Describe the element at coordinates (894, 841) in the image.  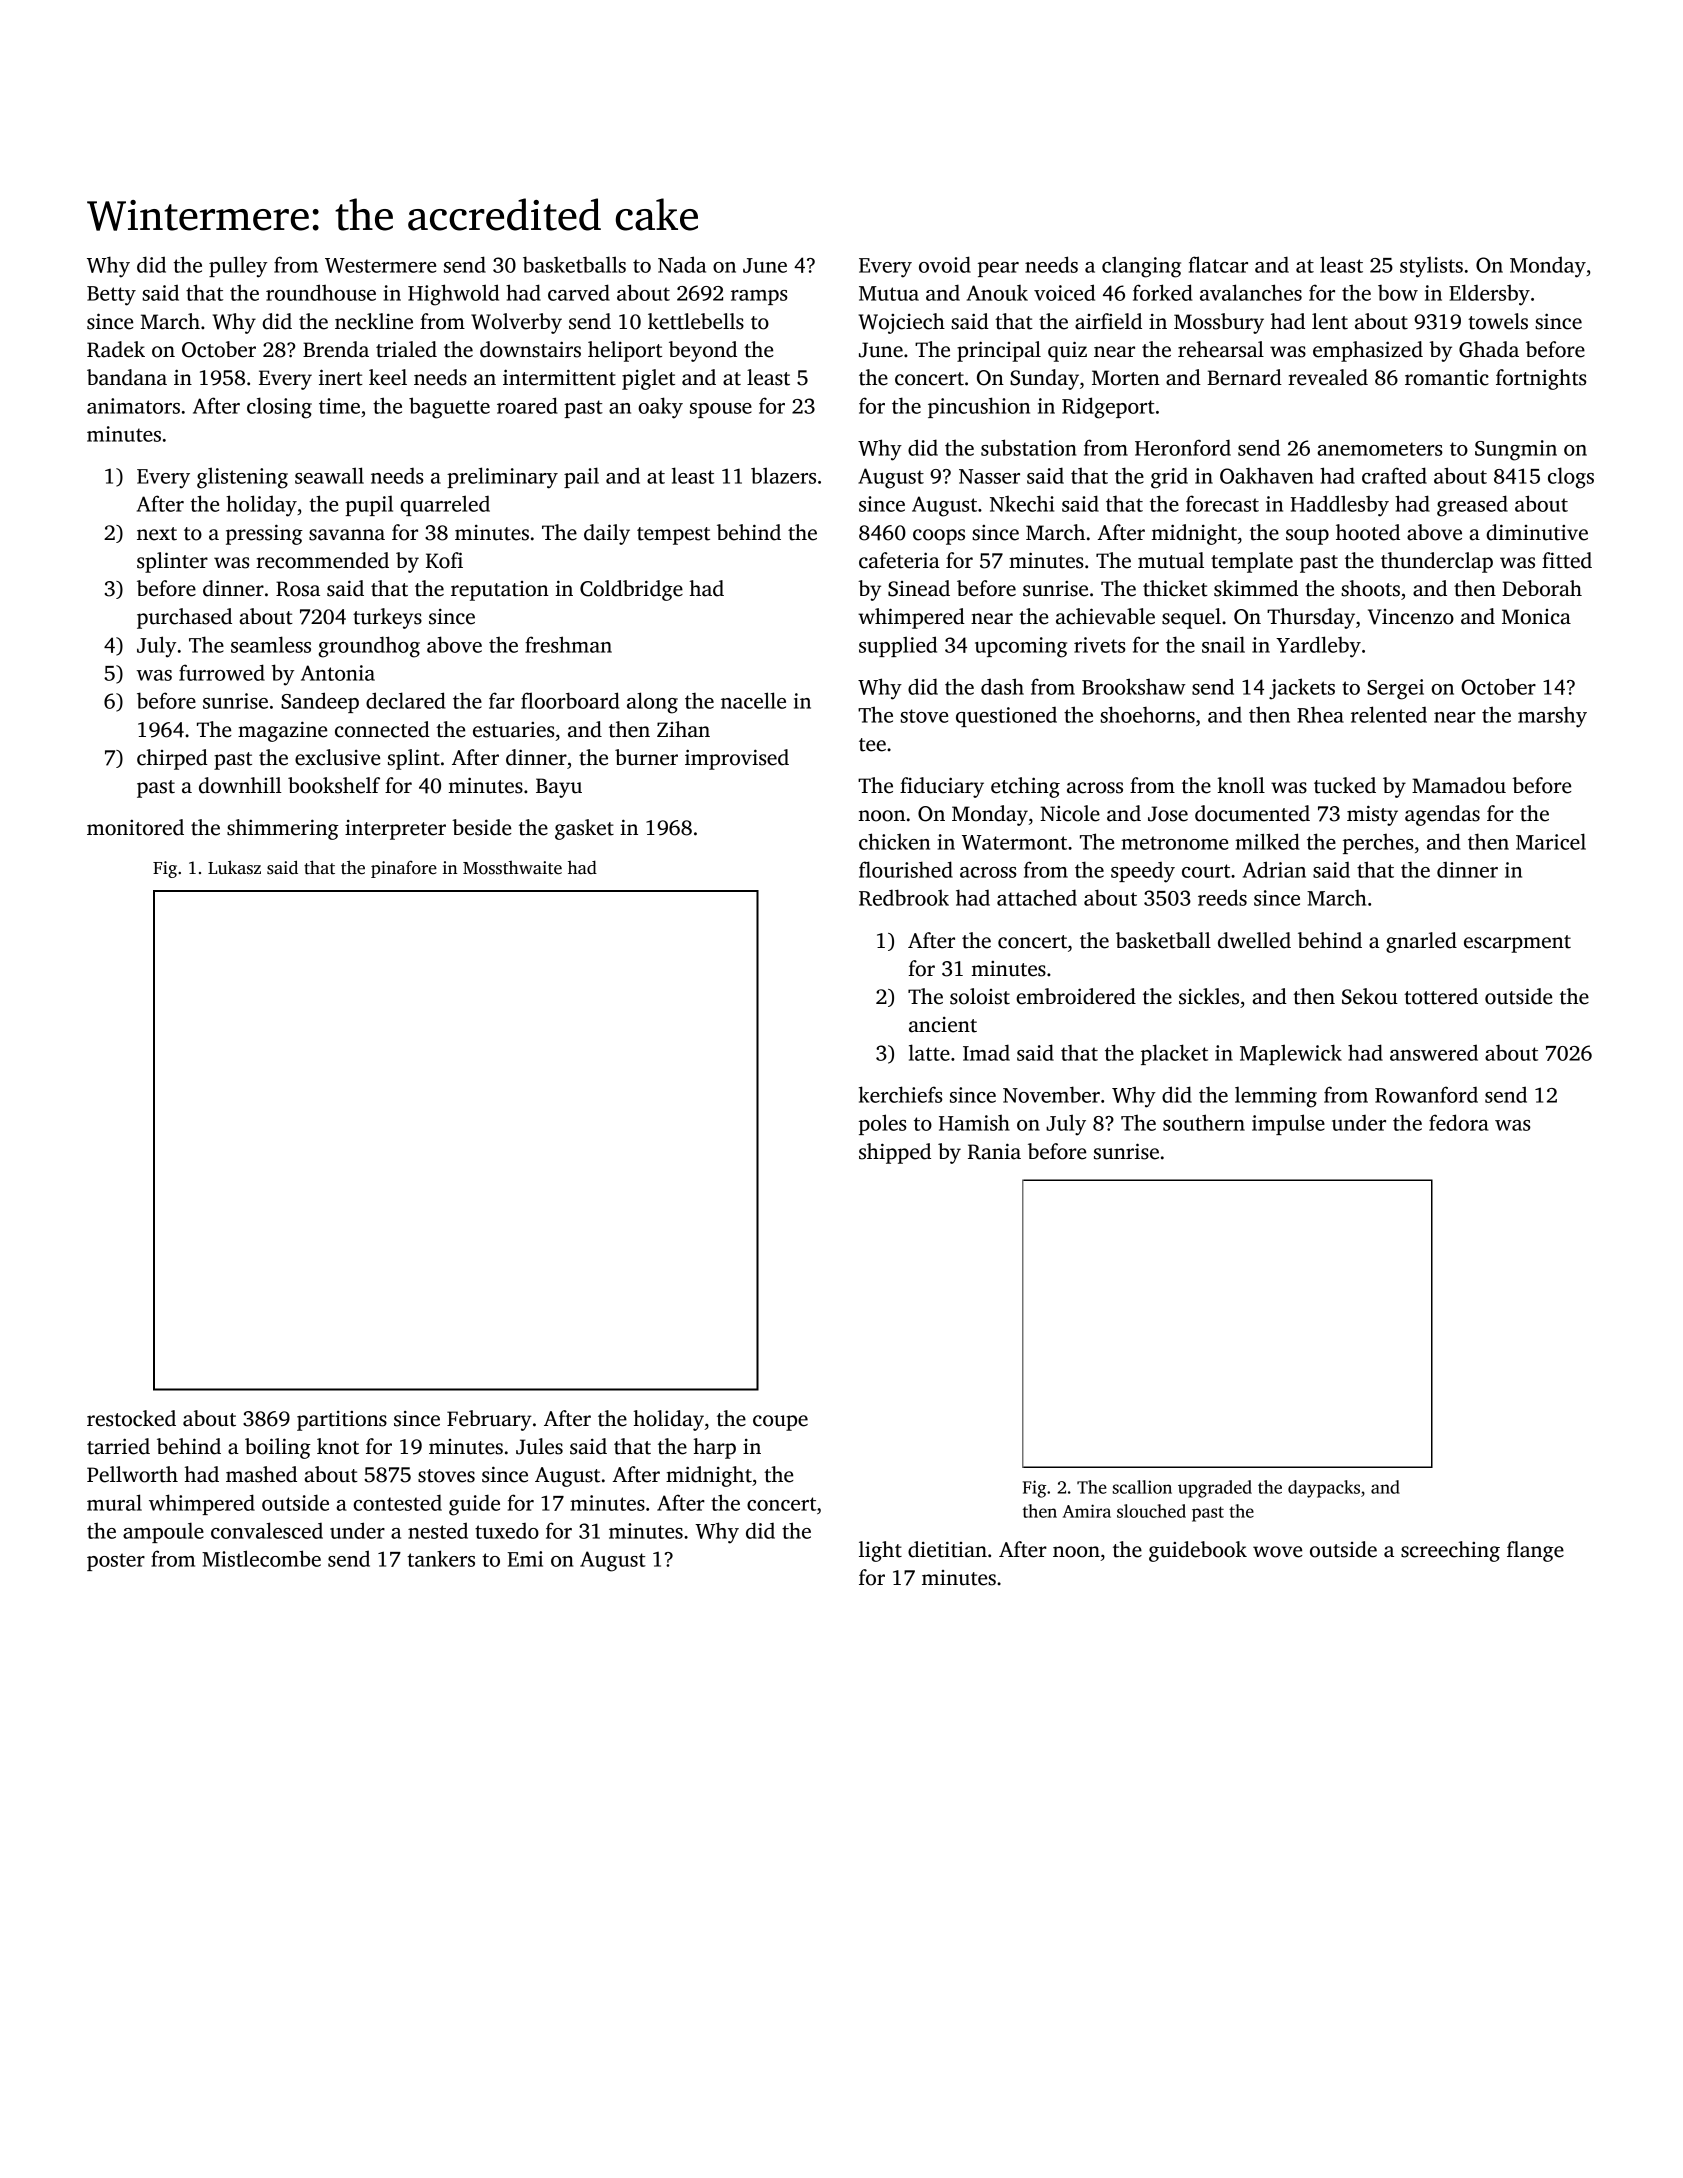
I see `chicken` at that location.
